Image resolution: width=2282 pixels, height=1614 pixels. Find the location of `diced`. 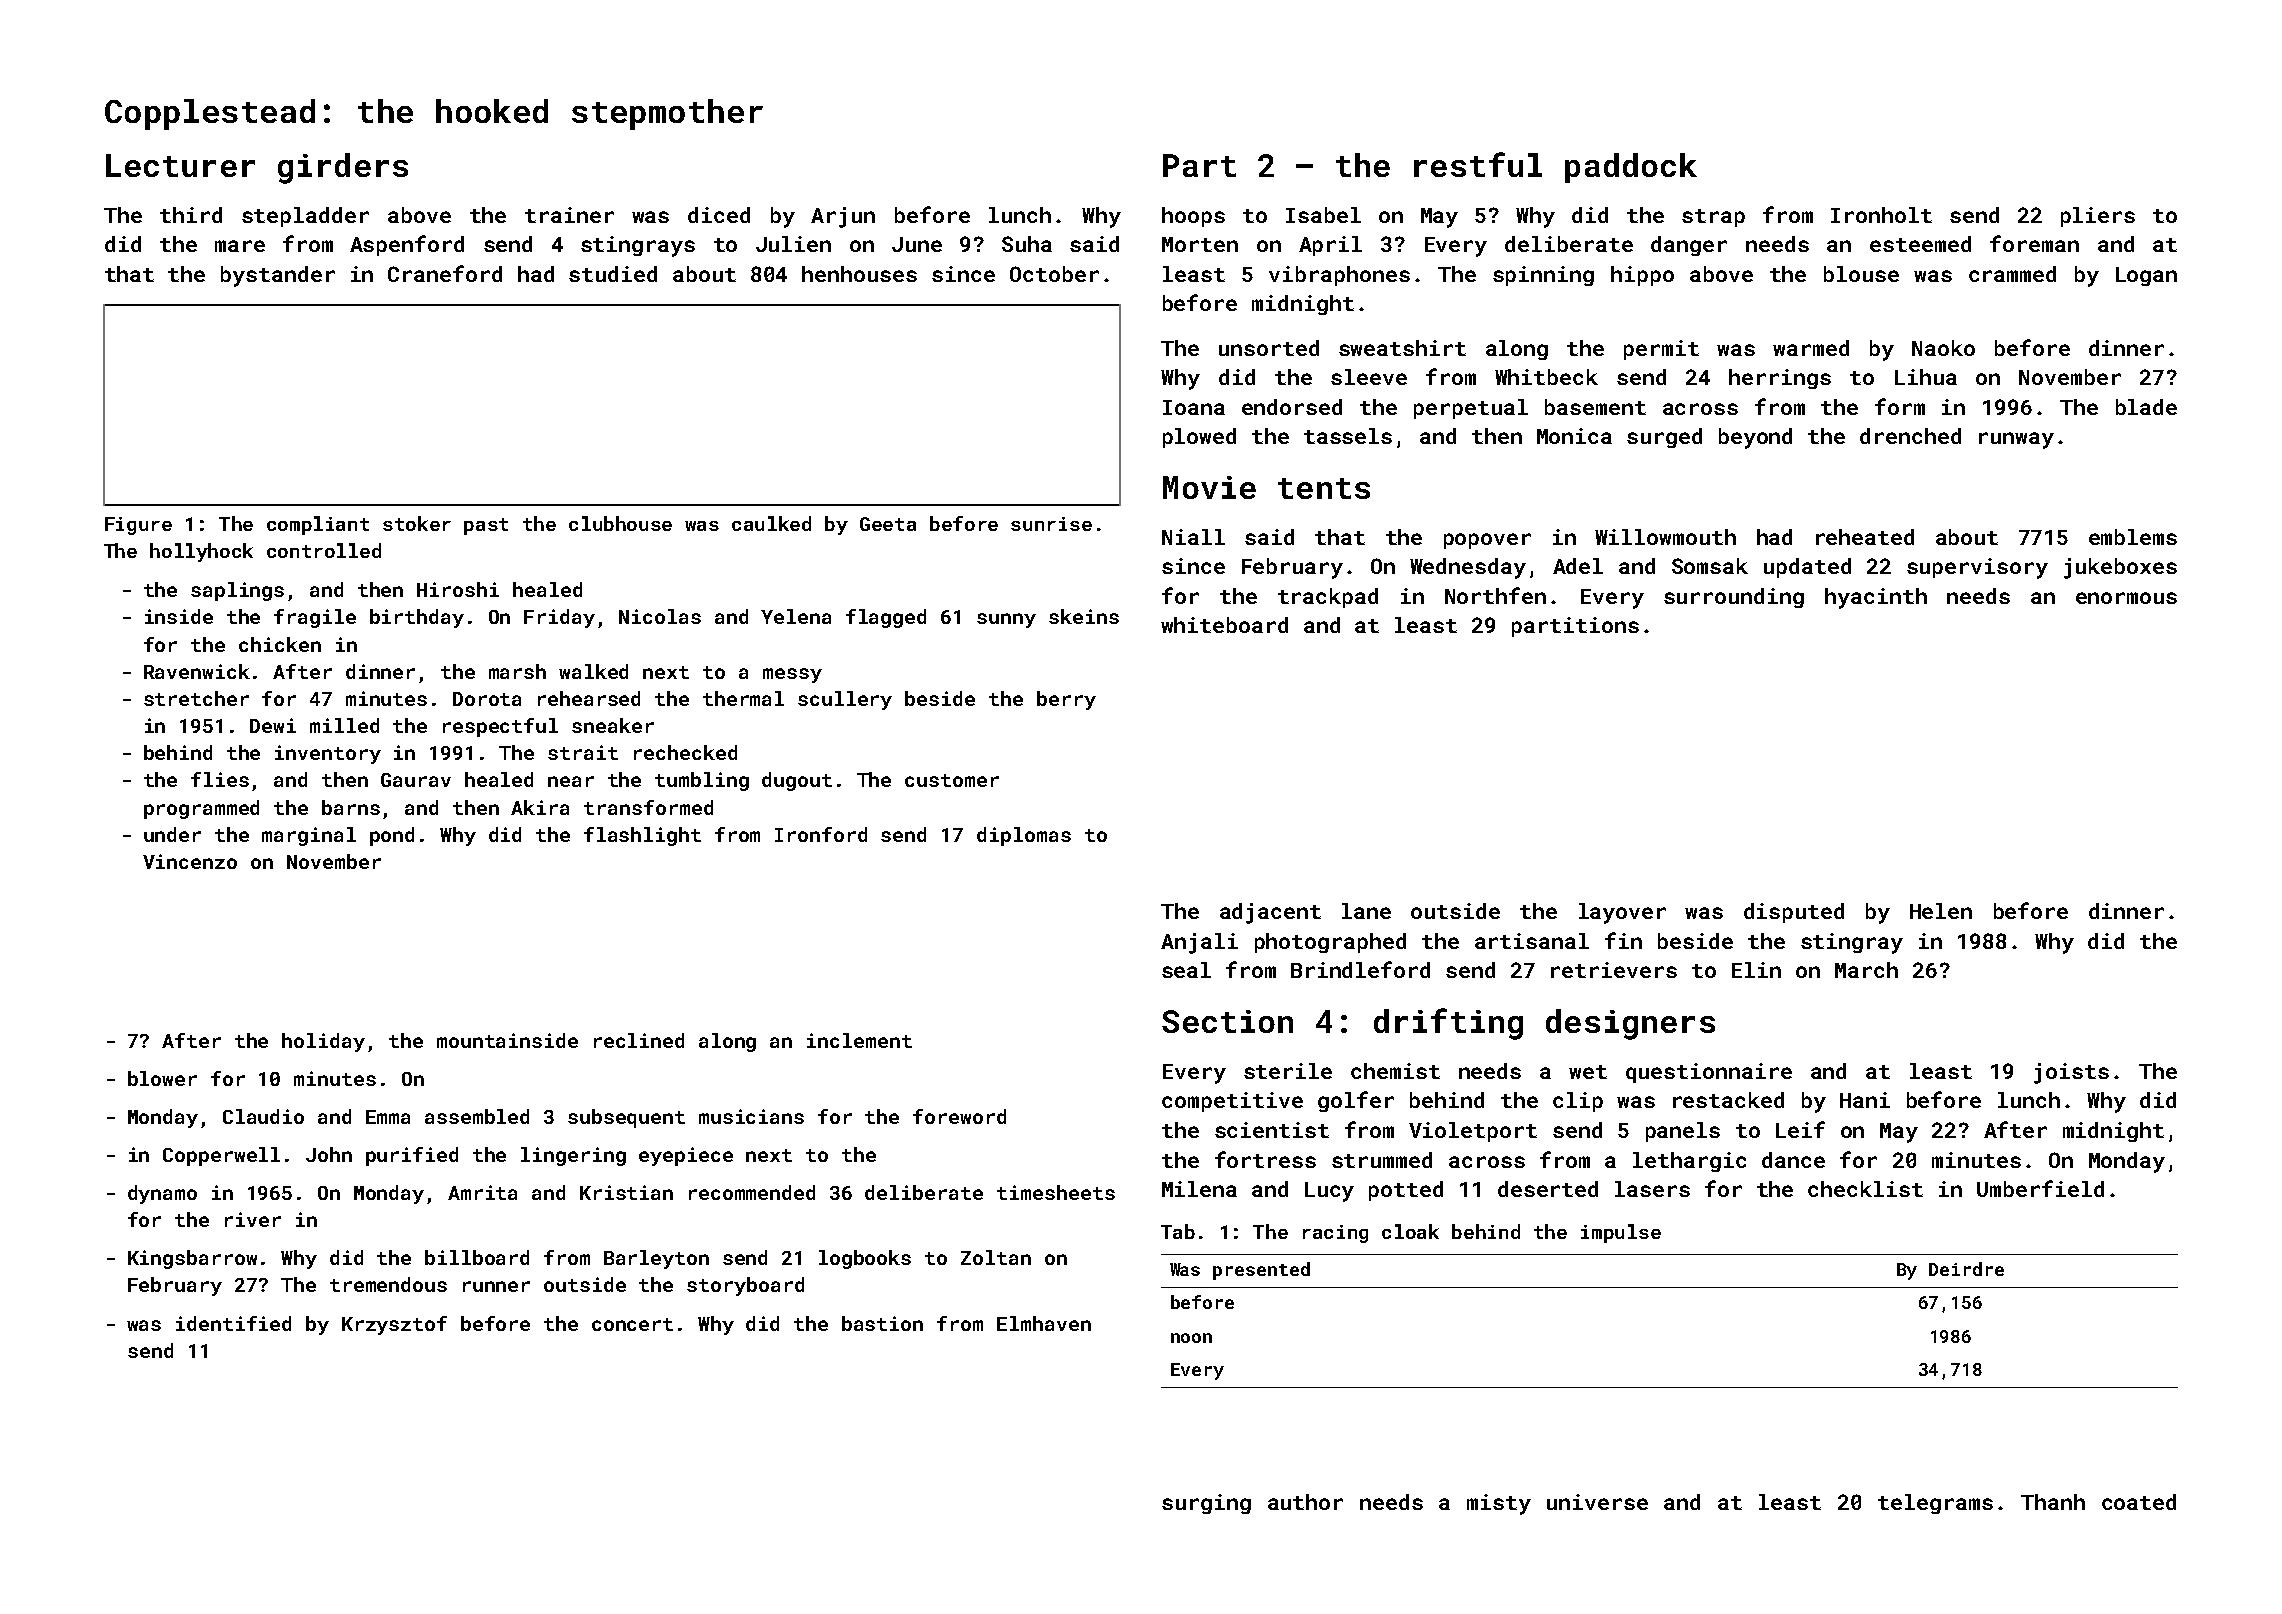

diced is located at coordinates (719, 215).
